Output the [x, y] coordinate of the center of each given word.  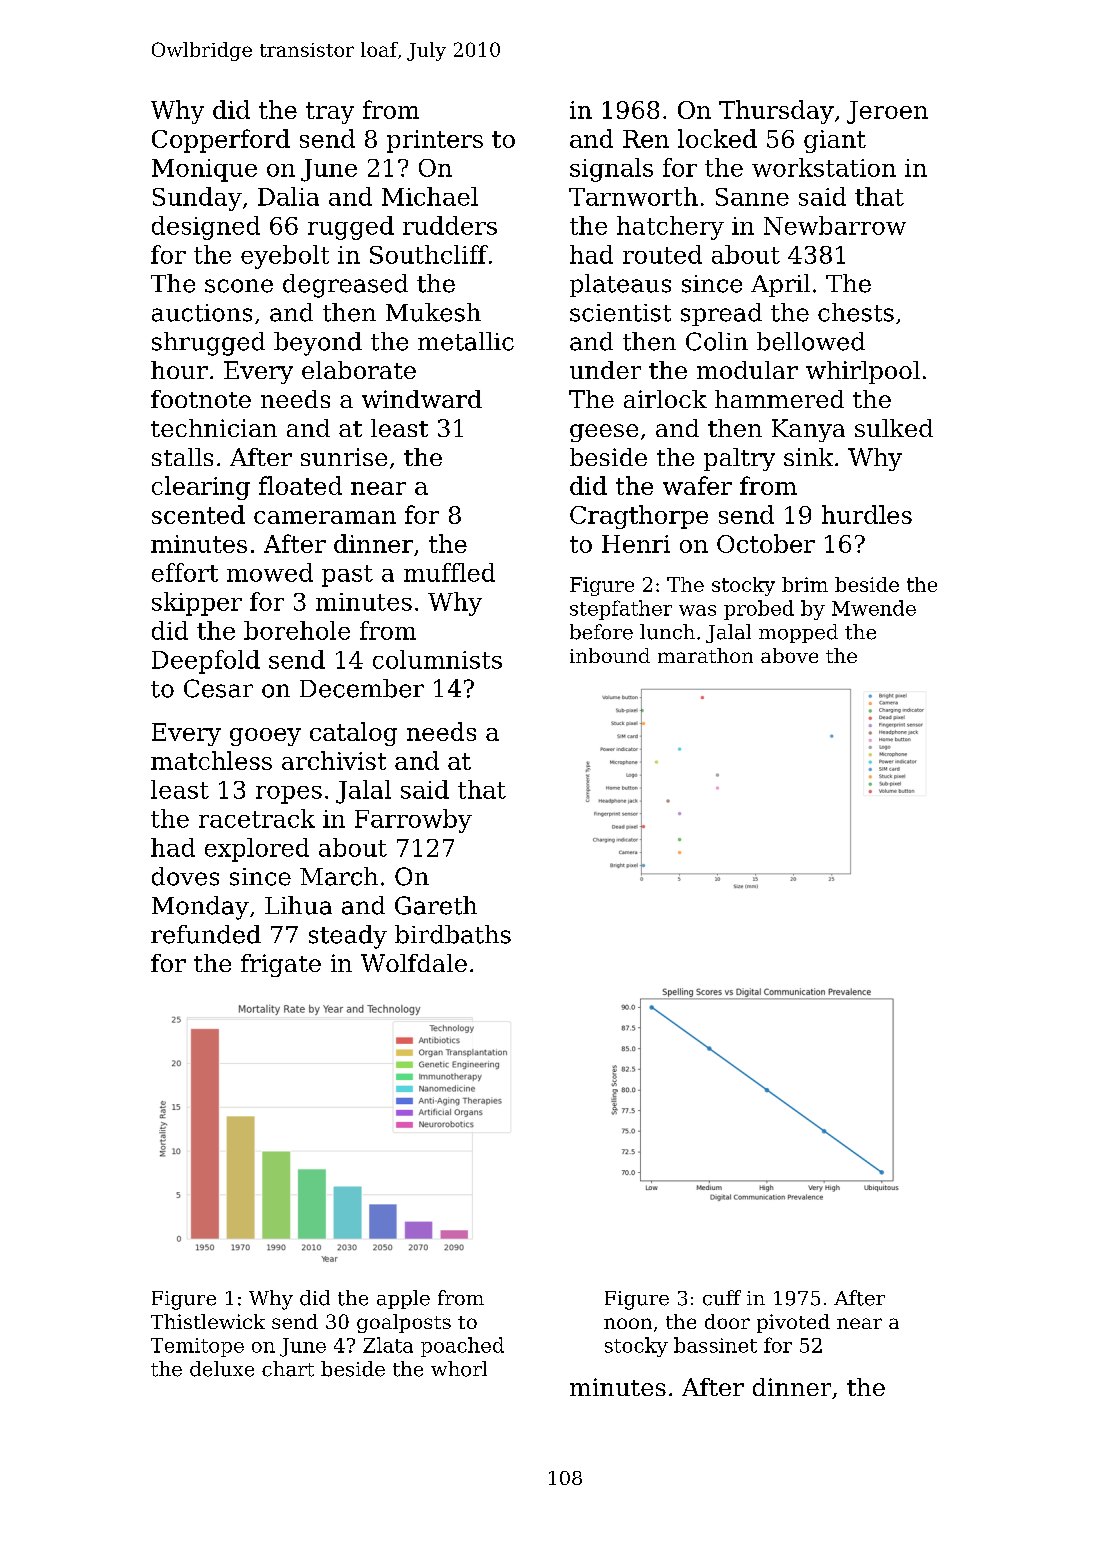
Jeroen [887, 112]
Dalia [288, 196]
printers [435, 141]
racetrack [257, 818]
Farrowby [413, 821]
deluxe [222, 1369]
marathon [705, 655]
